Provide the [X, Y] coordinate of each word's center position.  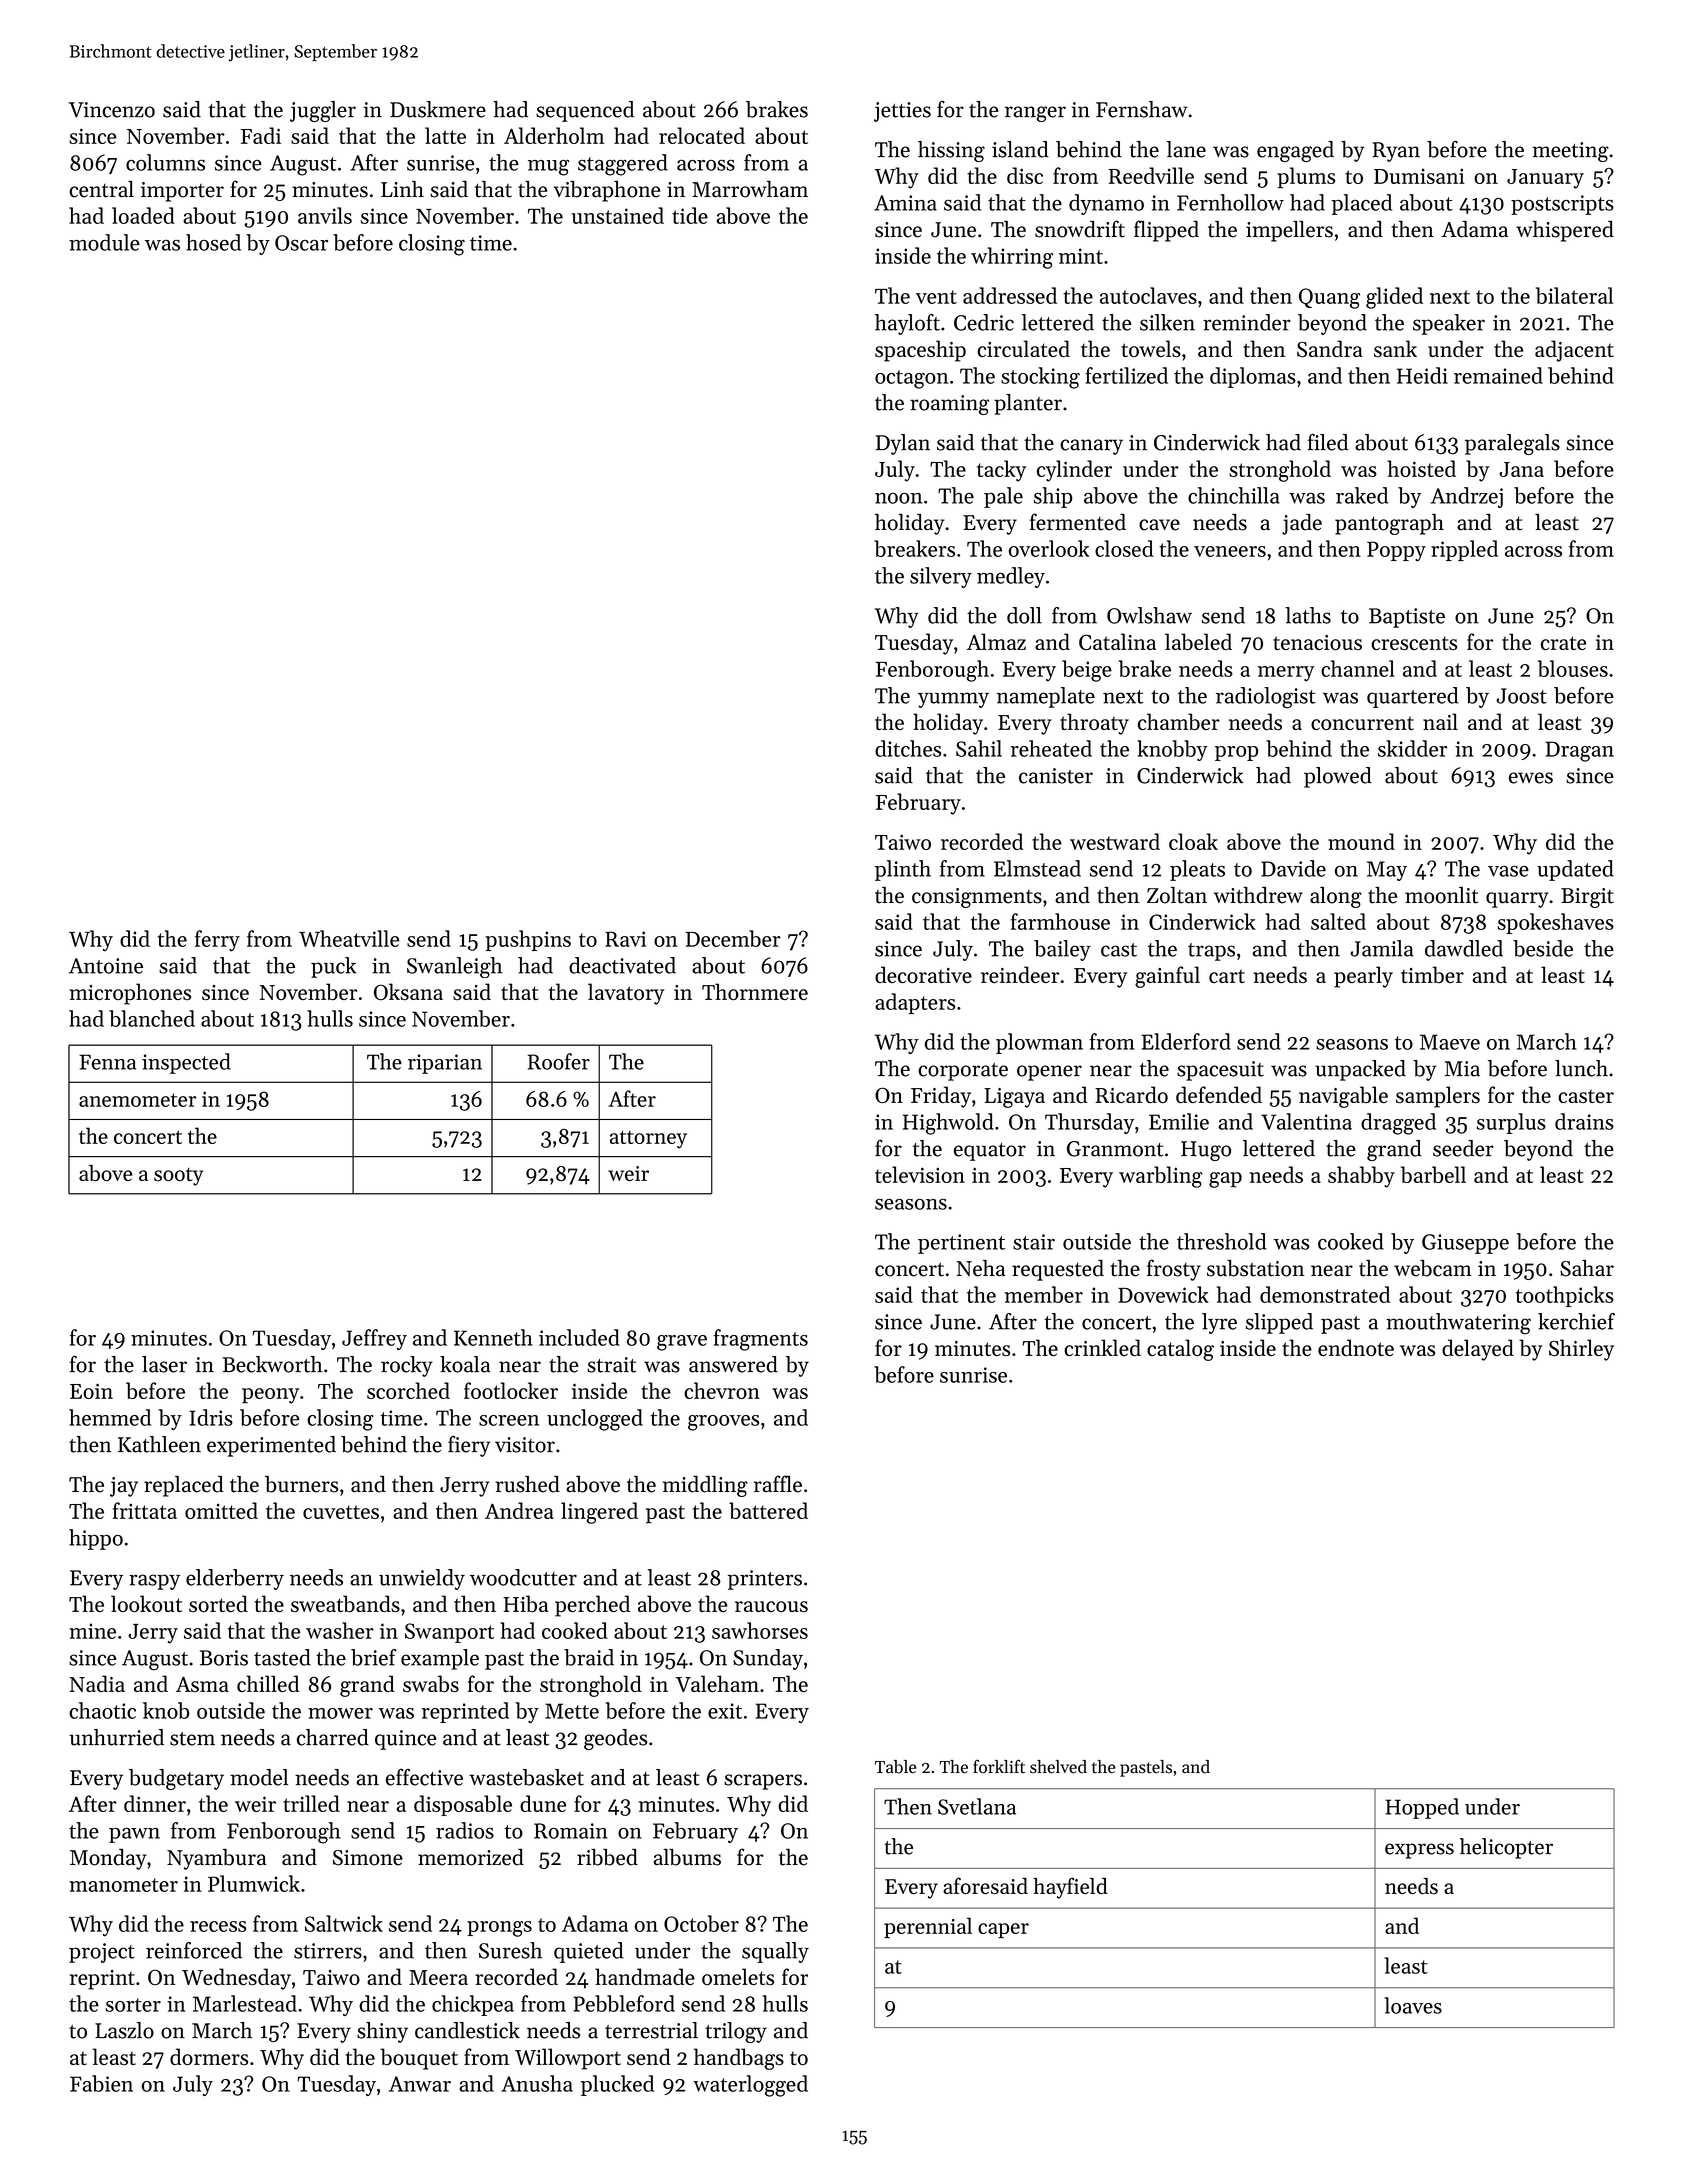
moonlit [1441, 895]
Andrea [519, 1510]
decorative [923, 975]
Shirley [1581, 1350]
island [1020, 149]
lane [1186, 149]
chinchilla [1234, 495]
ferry [217, 941]
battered [768, 1510]
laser [164, 1364]
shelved [1058, 1767]
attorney [648, 1139]
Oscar [301, 243]
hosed [213, 242]
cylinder [1074, 471]
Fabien [101, 2083]
